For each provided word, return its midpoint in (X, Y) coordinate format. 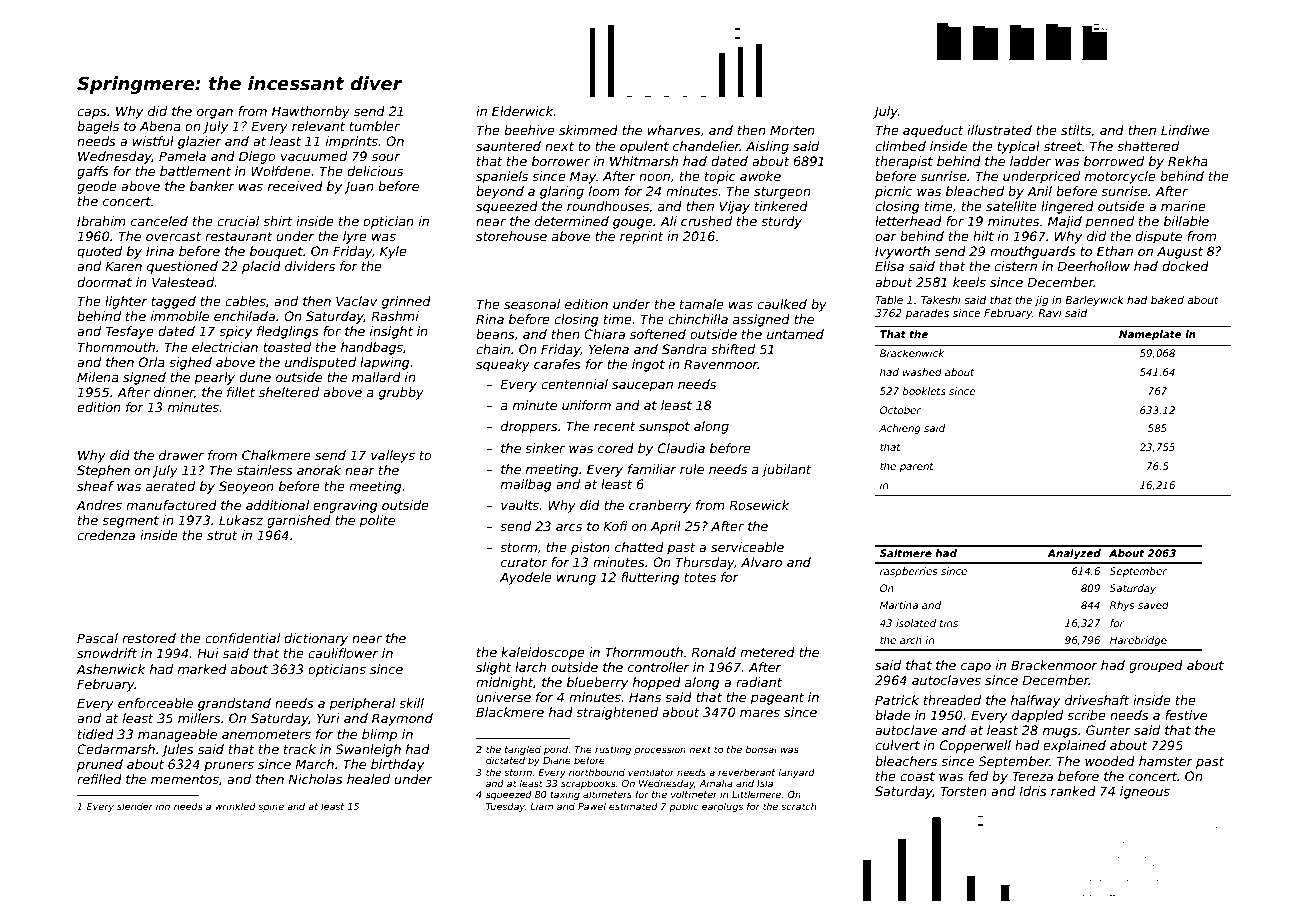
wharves (674, 130)
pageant (777, 699)
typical (1018, 147)
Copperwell (975, 746)
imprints (352, 142)
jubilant (787, 470)
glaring (562, 192)
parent (916, 467)
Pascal (97, 638)
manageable (177, 735)
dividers (310, 266)
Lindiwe (1185, 130)
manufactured (171, 505)
